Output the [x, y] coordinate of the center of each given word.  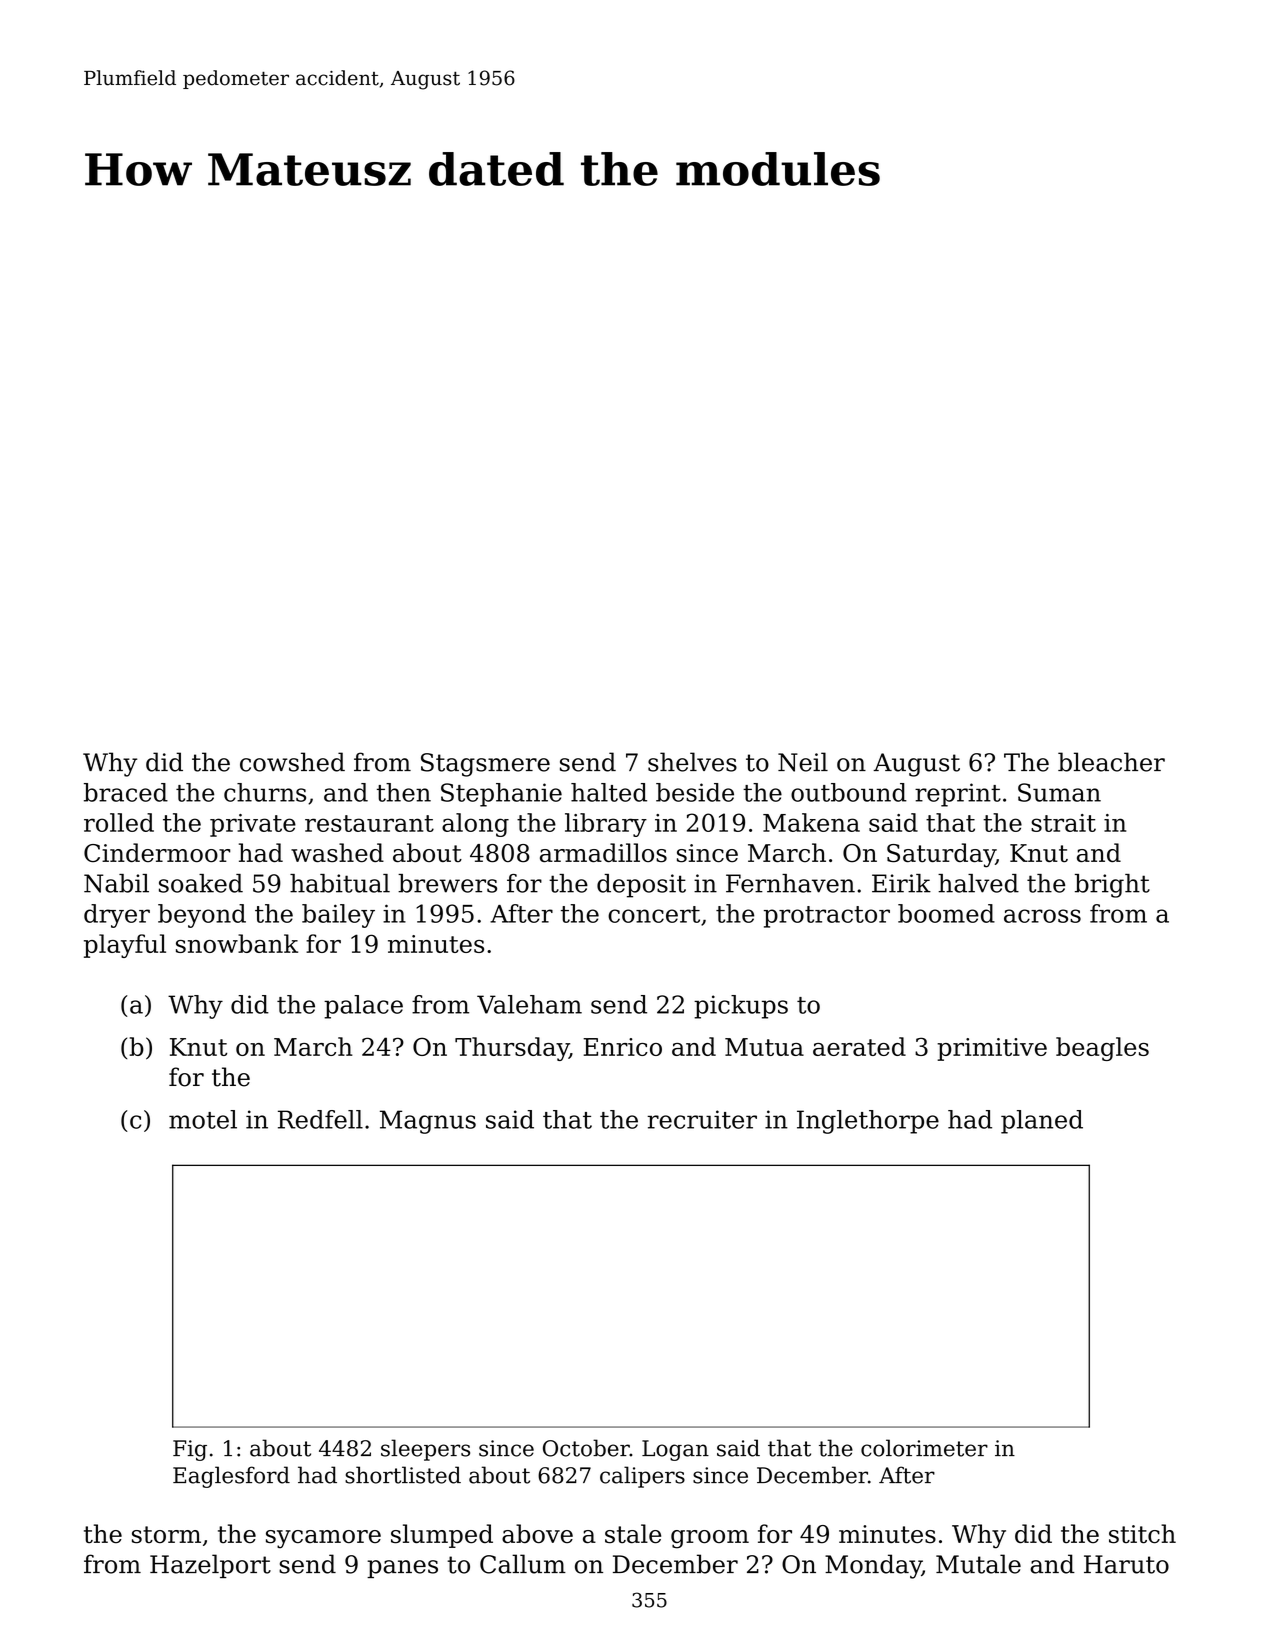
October [586, 1448]
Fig [190, 1450]
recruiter [702, 1119]
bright [1112, 886]
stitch [1142, 1534]
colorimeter [924, 1448]
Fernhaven [790, 883]
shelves [692, 762]
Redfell [320, 1119]
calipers [642, 1477]
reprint [958, 795]
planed [1042, 1122]
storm [166, 1535]
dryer [117, 916]
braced [126, 792]
